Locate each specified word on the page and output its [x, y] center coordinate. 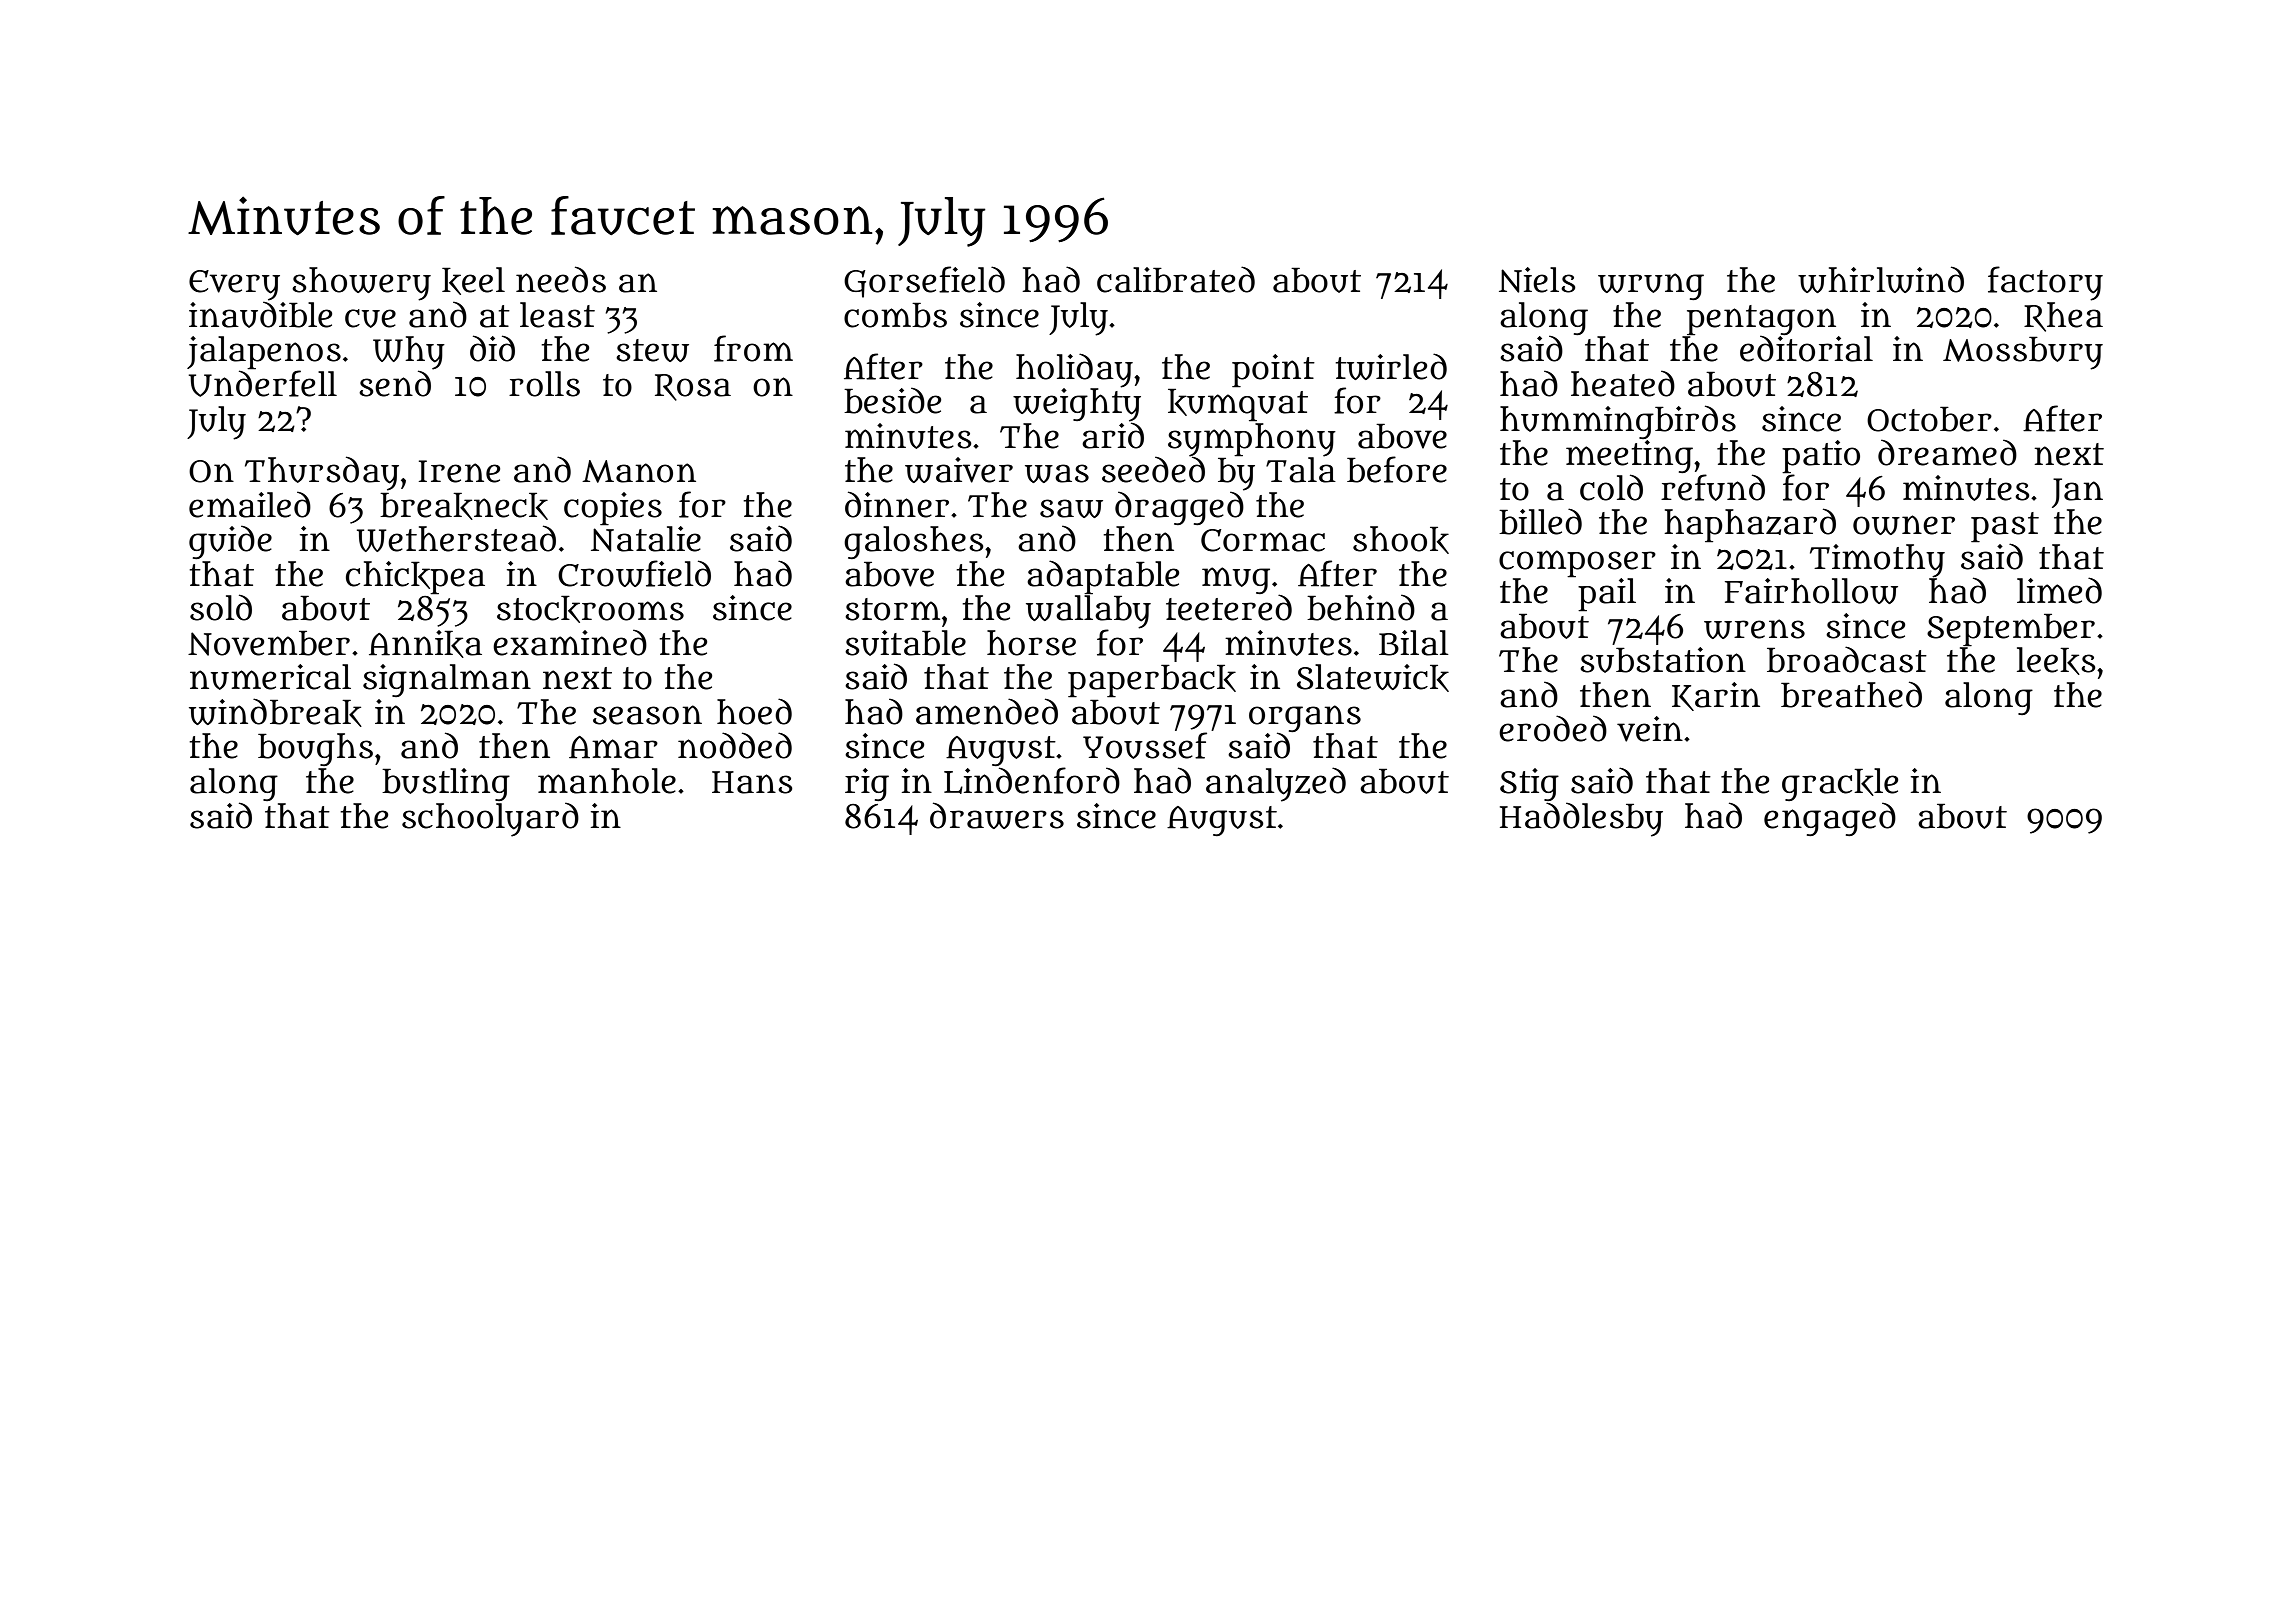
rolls [544, 384]
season [647, 715]
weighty [1077, 404]
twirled [1391, 366]
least [557, 315]
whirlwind [1881, 279]
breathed [1851, 694]
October [1929, 419]
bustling [446, 784]
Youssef [1145, 745]
